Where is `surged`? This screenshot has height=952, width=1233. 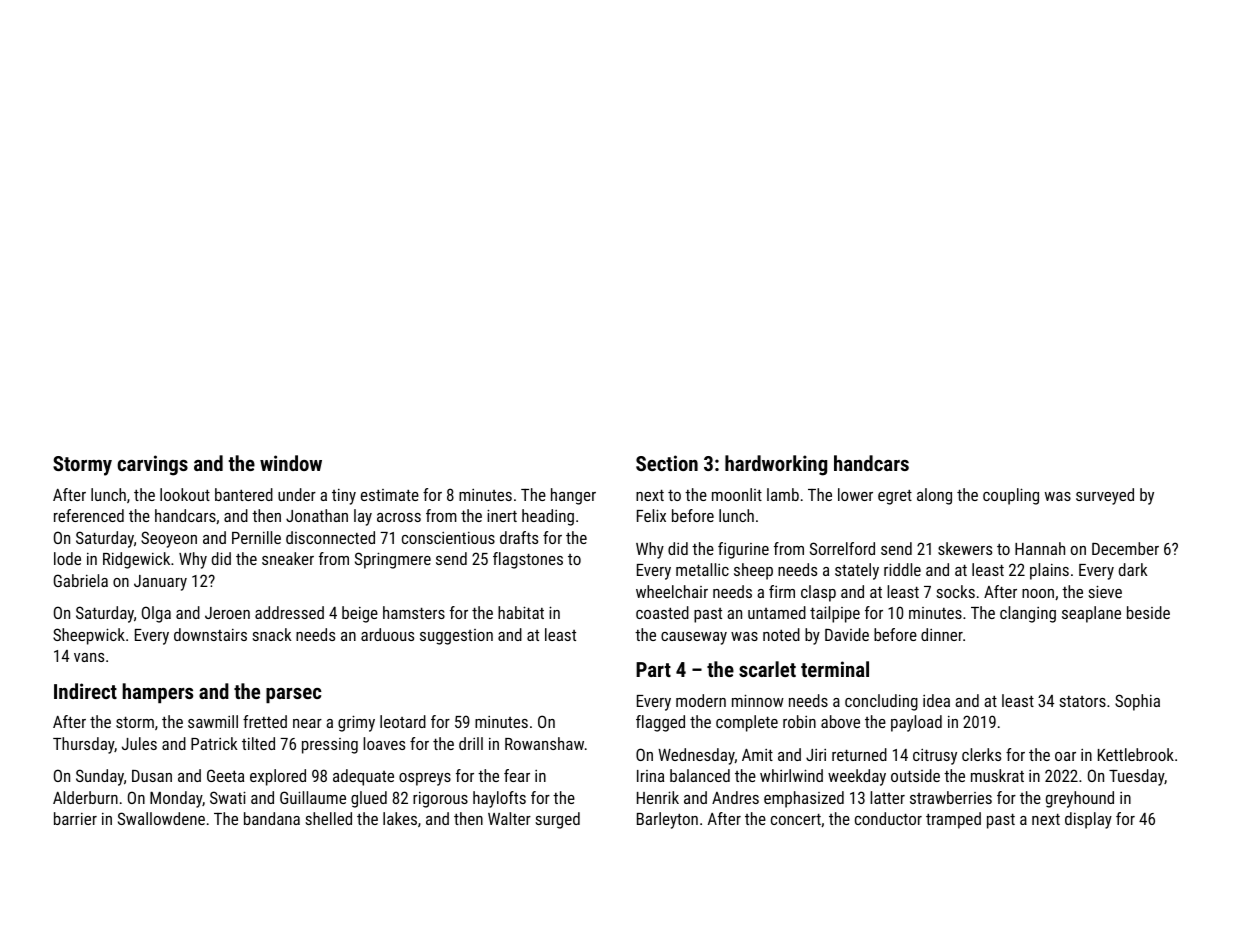
surged is located at coordinates (557, 820).
